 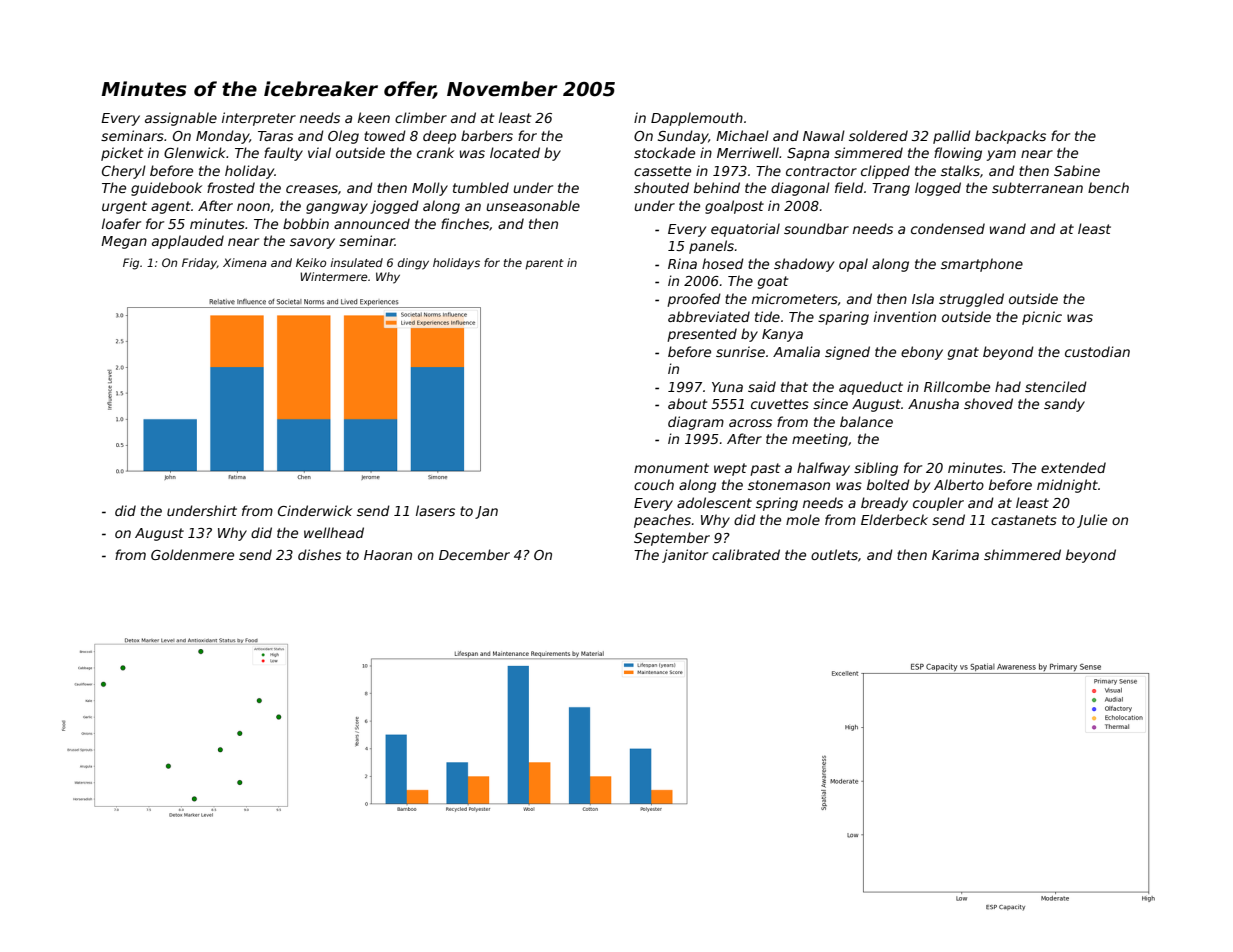 What do you see at coordinates (1001, 155) in the page?
I see `yam` at bounding box center [1001, 155].
